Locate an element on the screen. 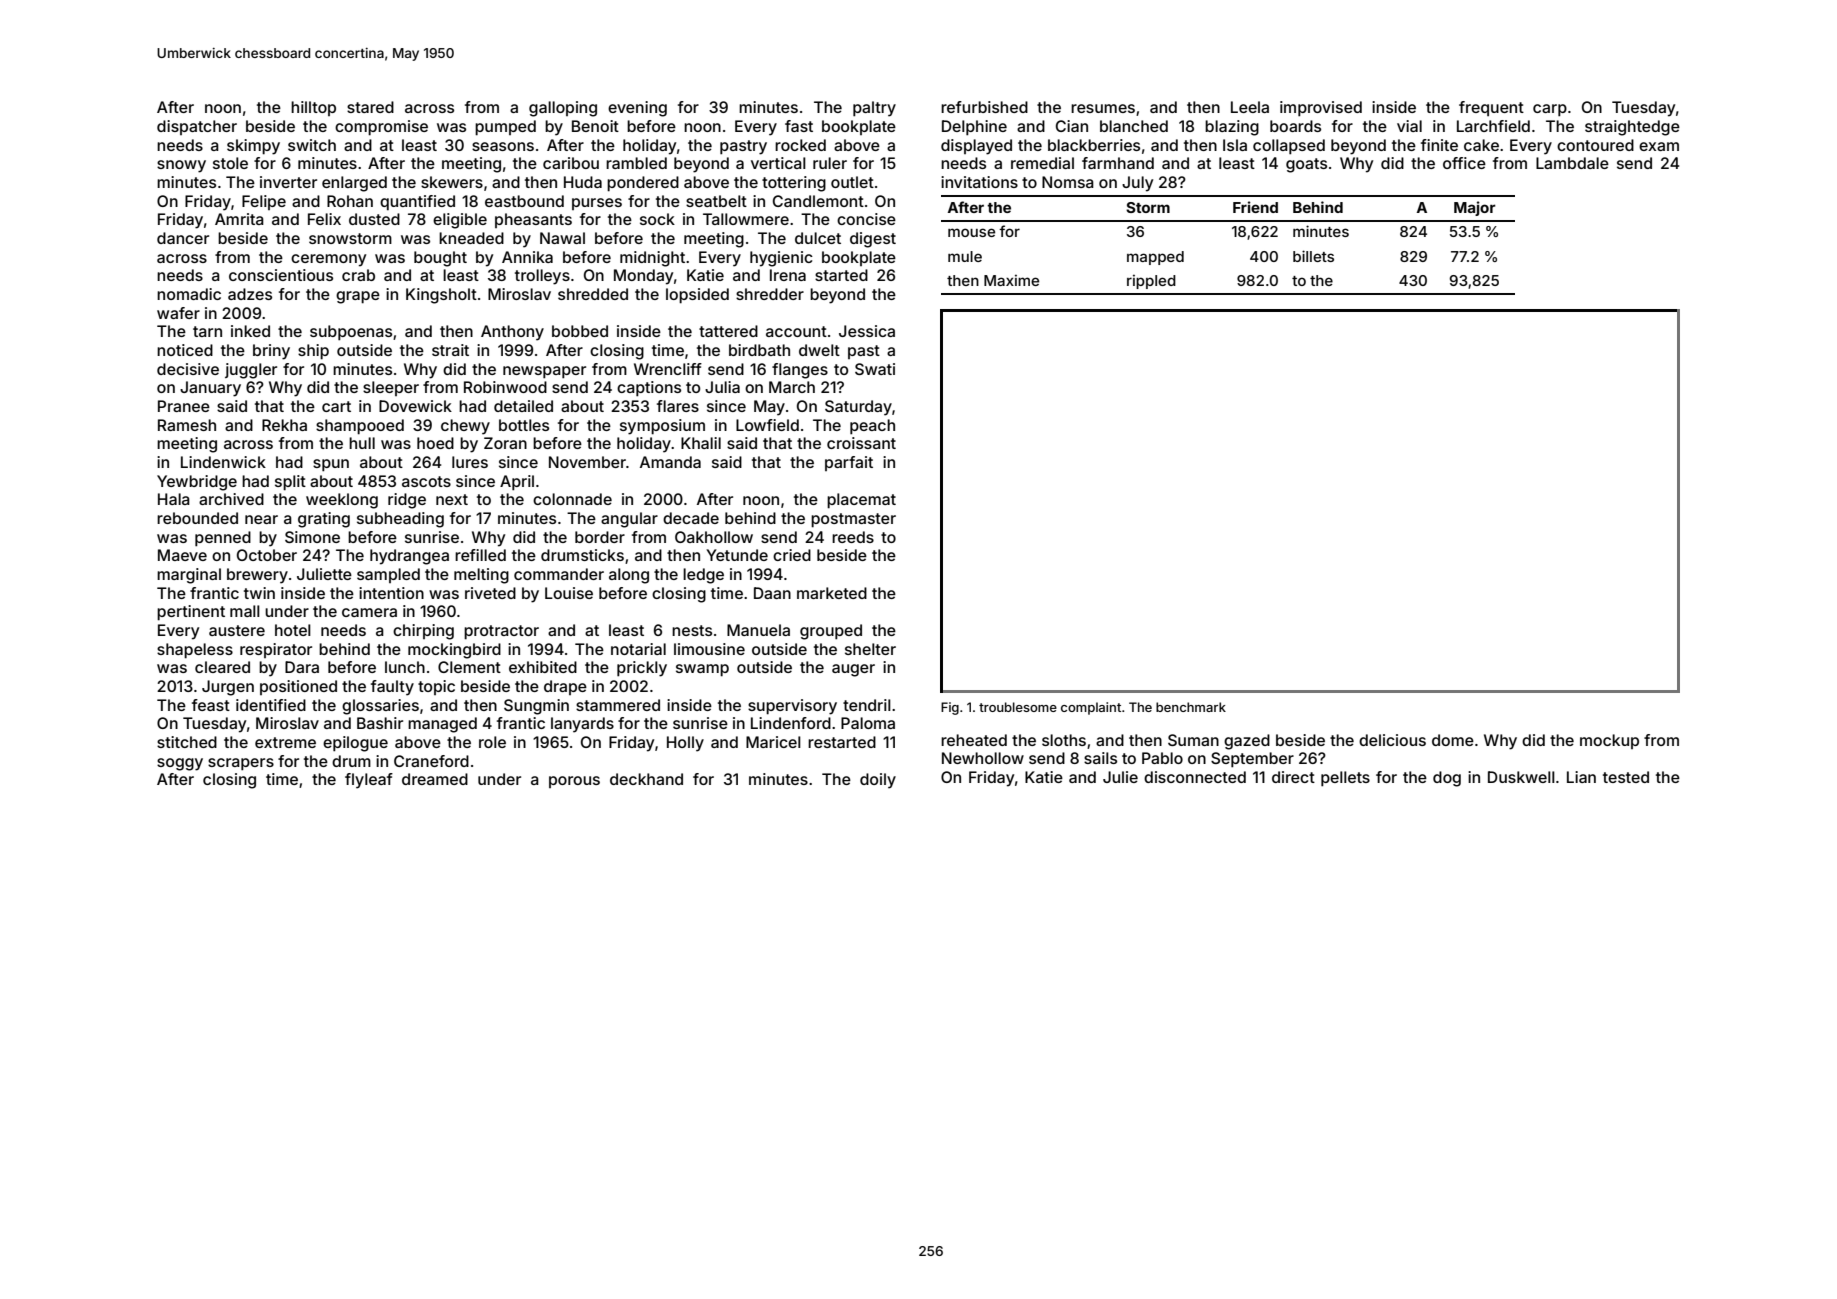 The height and width of the screenshot is (1299, 1837). invitations is located at coordinates (979, 182).
